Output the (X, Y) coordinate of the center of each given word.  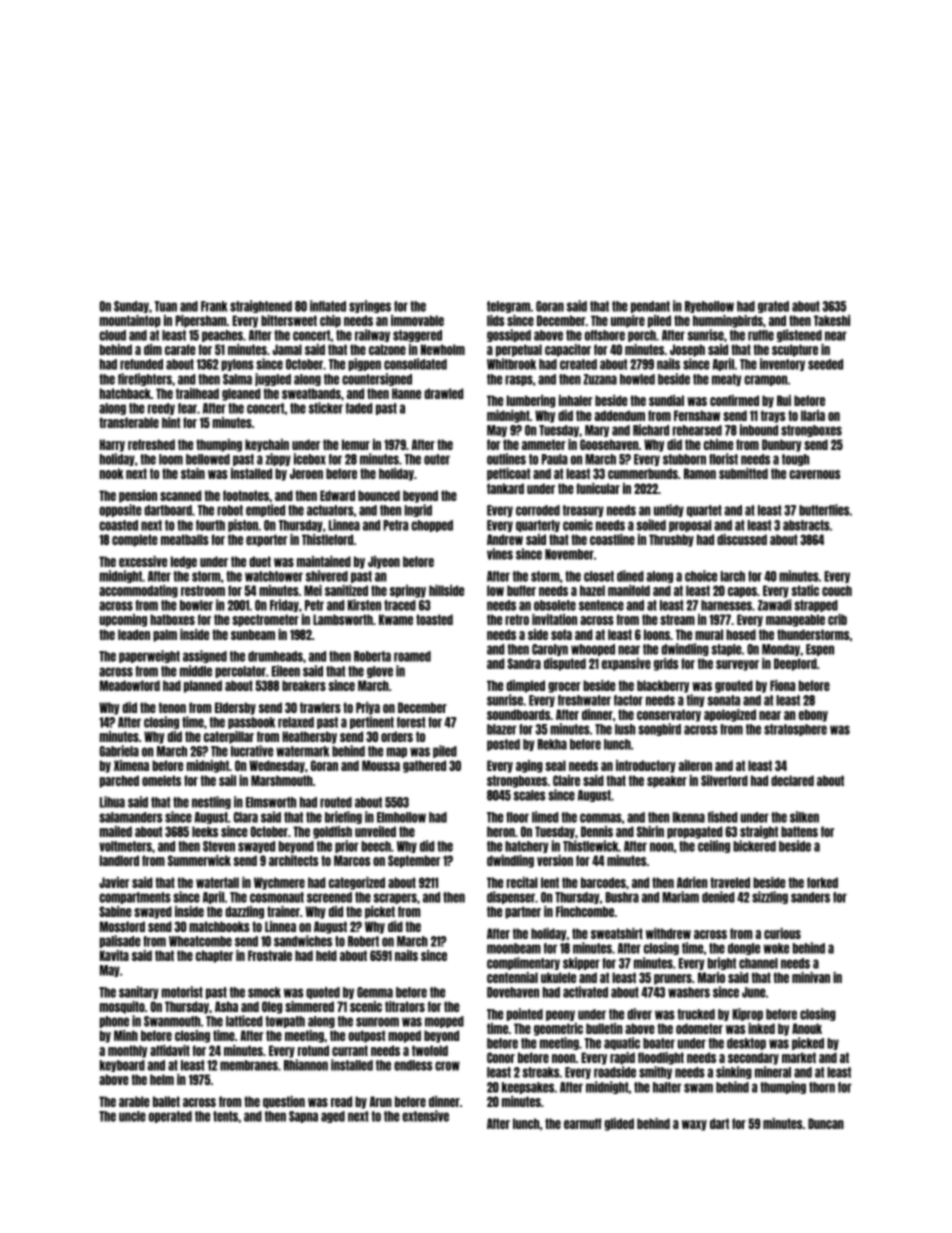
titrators (405, 1006)
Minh (126, 1035)
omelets (161, 780)
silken (804, 817)
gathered (424, 766)
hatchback (125, 393)
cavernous (814, 474)
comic (578, 525)
